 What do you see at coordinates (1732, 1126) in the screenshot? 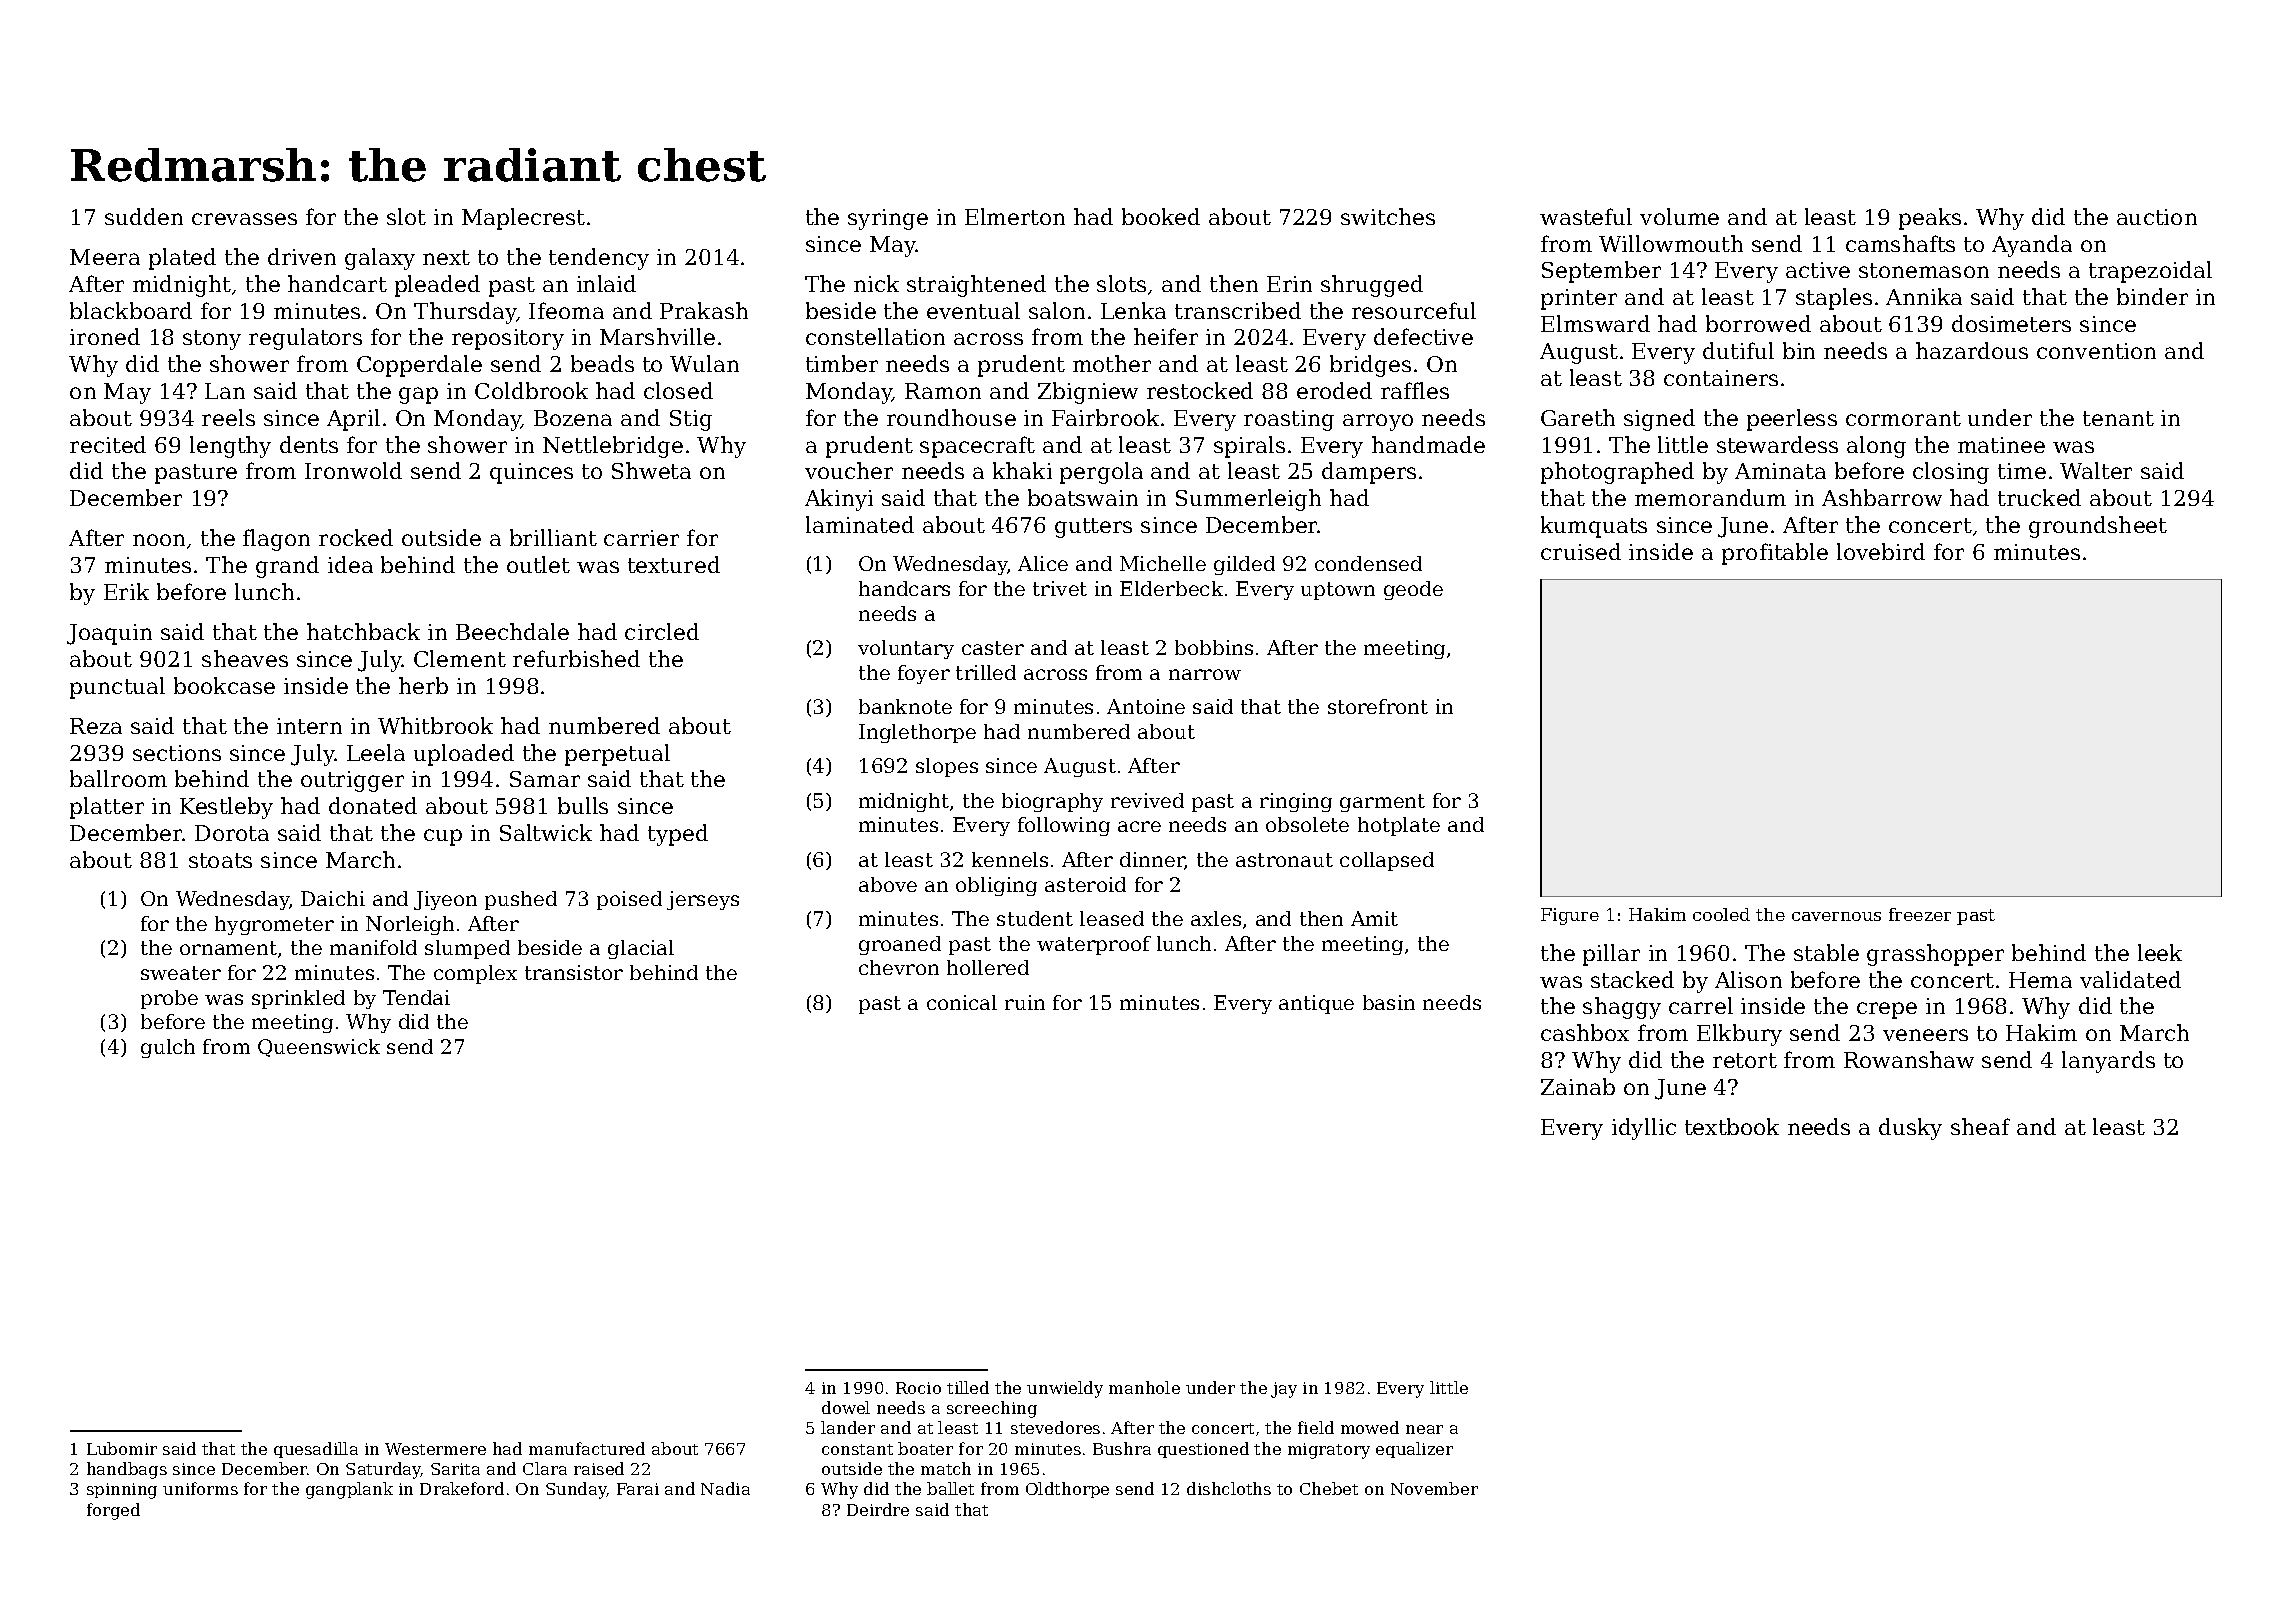
I see `textbook` at bounding box center [1732, 1126].
